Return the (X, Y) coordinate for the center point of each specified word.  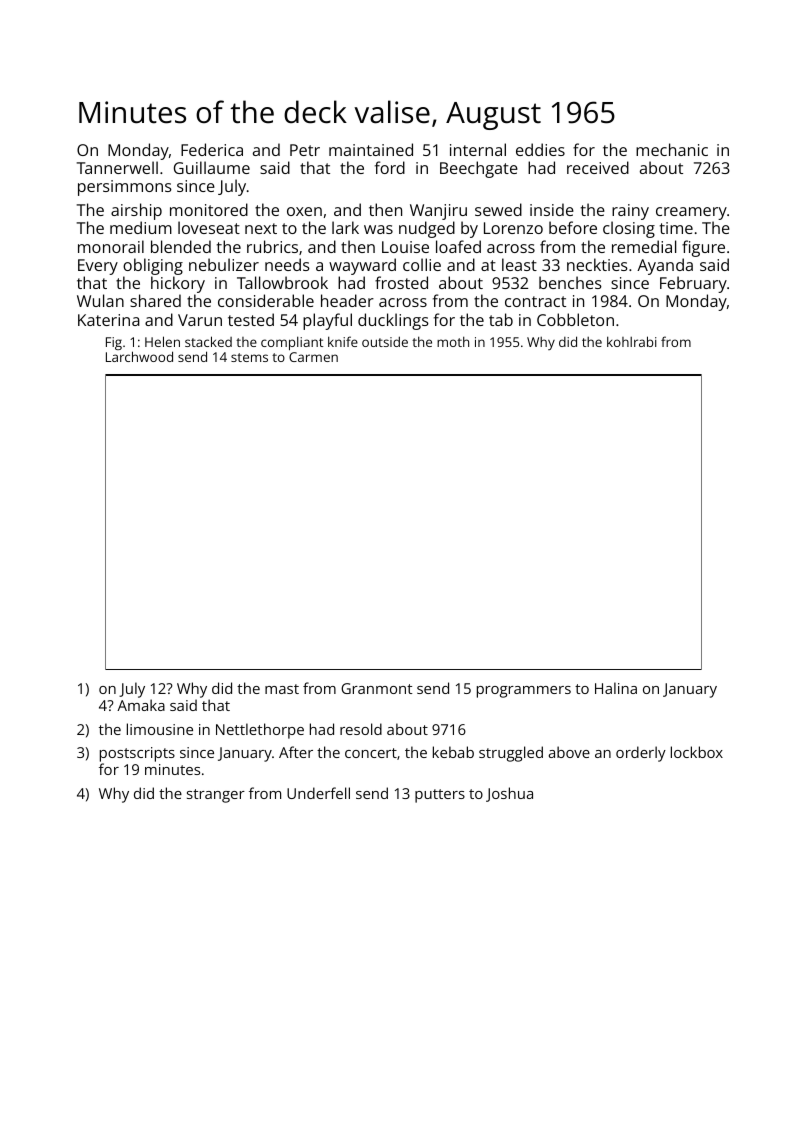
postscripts (137, 754)
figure (703, 248)
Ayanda (665, 266)
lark (345, 227)
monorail (111, 246)
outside (385, 341)
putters (440, 796)
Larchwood (139, 356)
